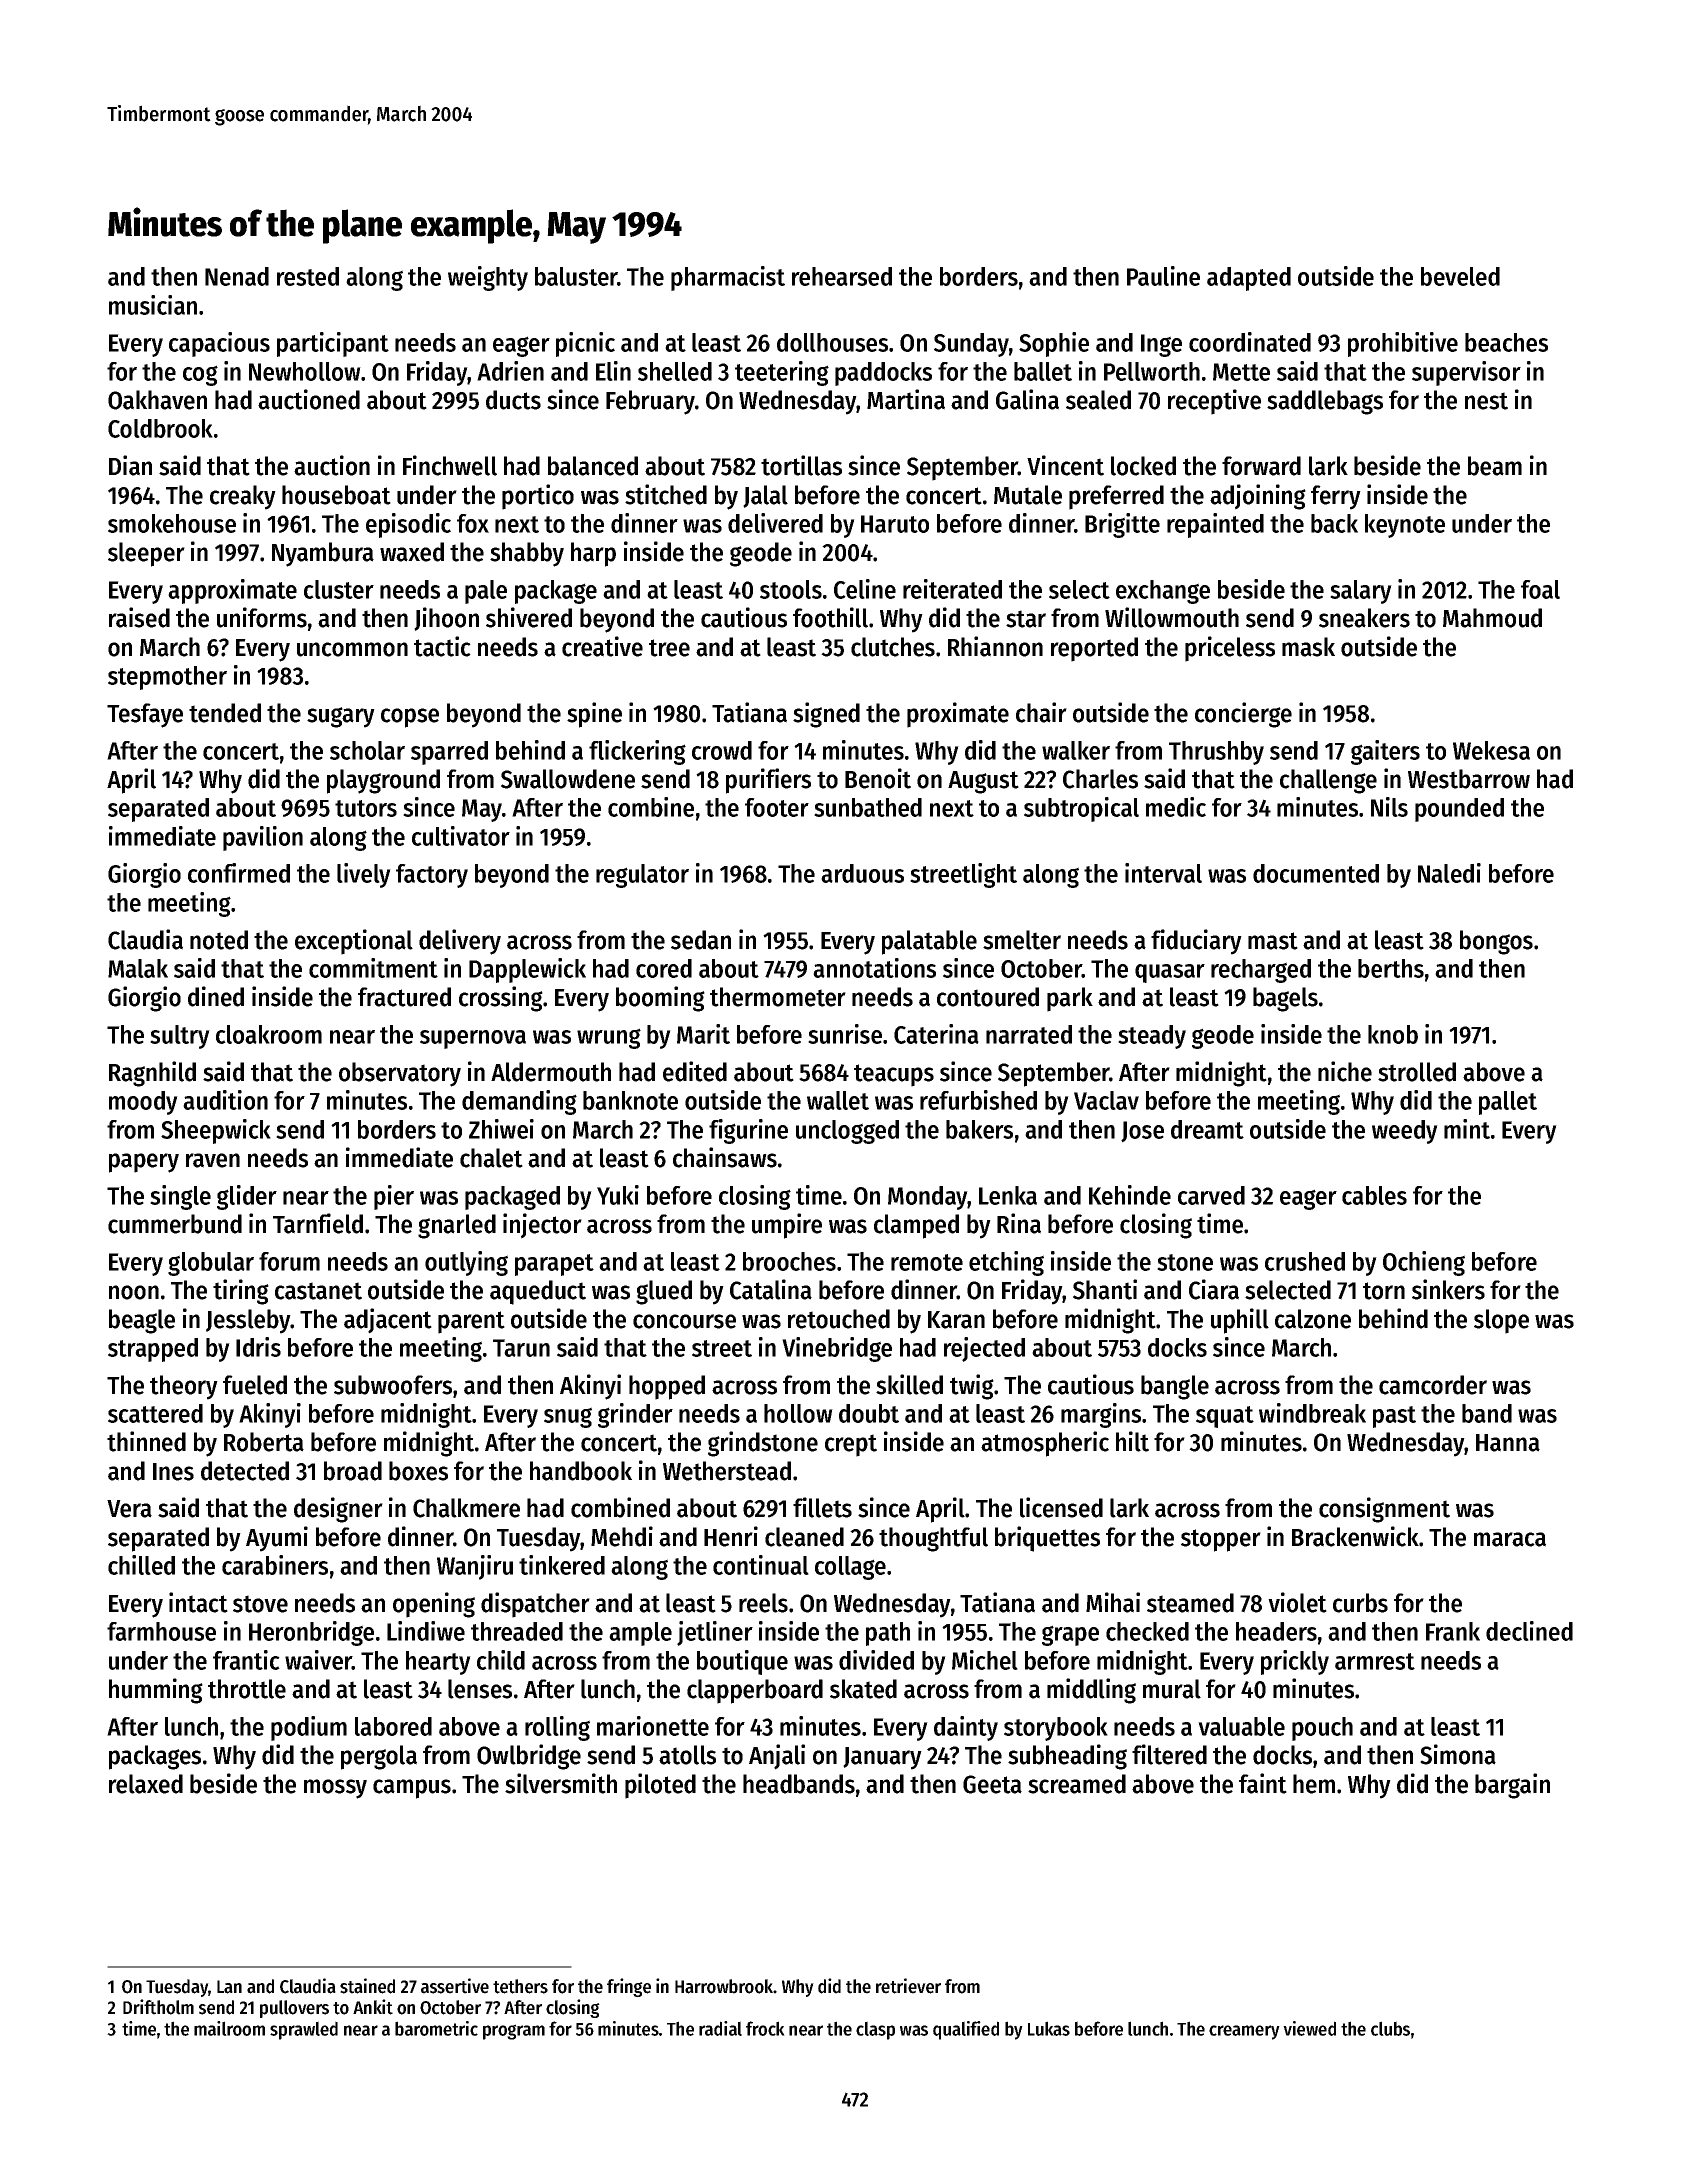 The height and width of the screenshot is (2178, 1683). I want to click on adjoining, so click(1258, 497).
